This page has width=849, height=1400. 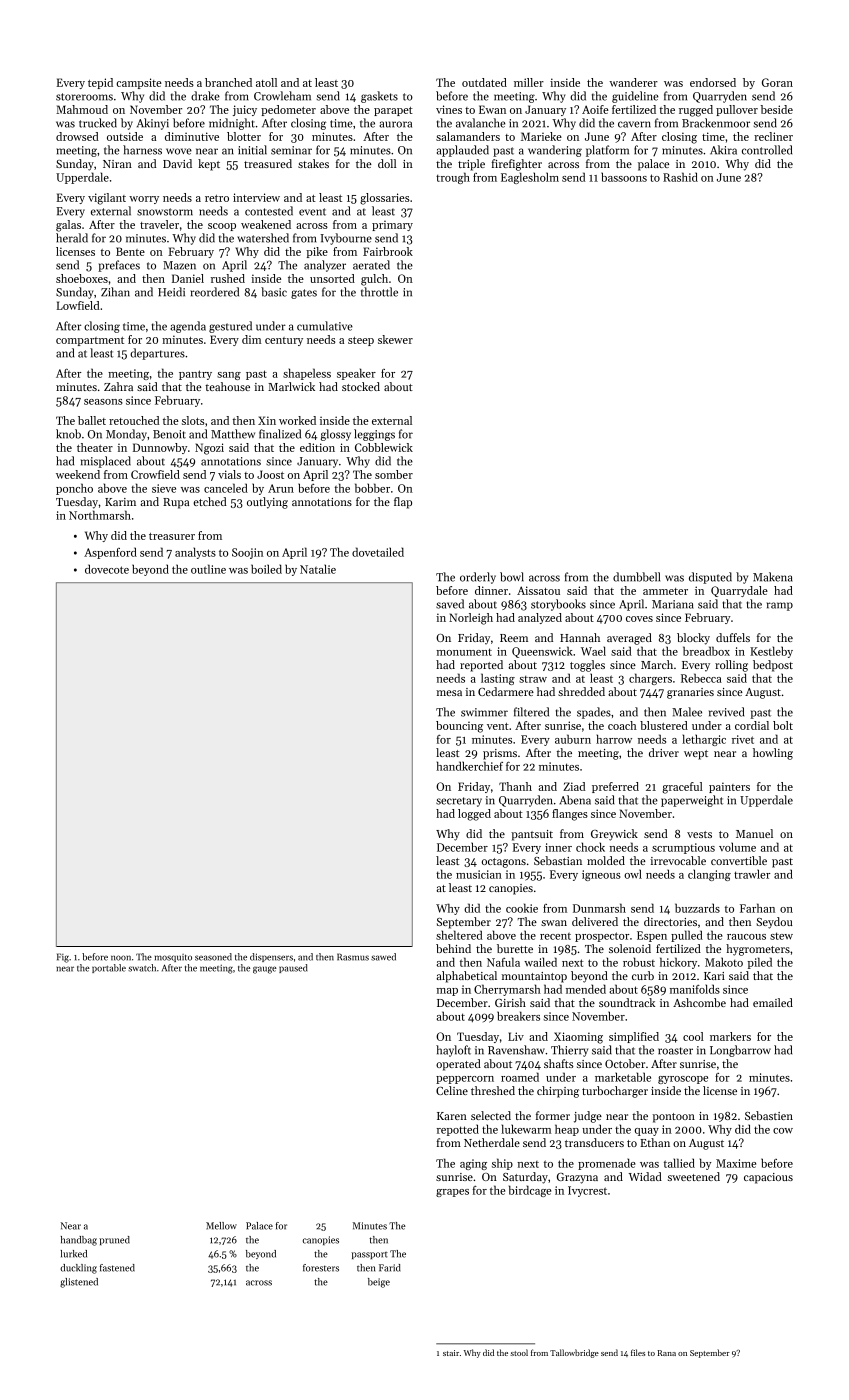 What do you see at coordinates (281, 488) in the page?
I see `Arun` at bounding box center [281, 488].
